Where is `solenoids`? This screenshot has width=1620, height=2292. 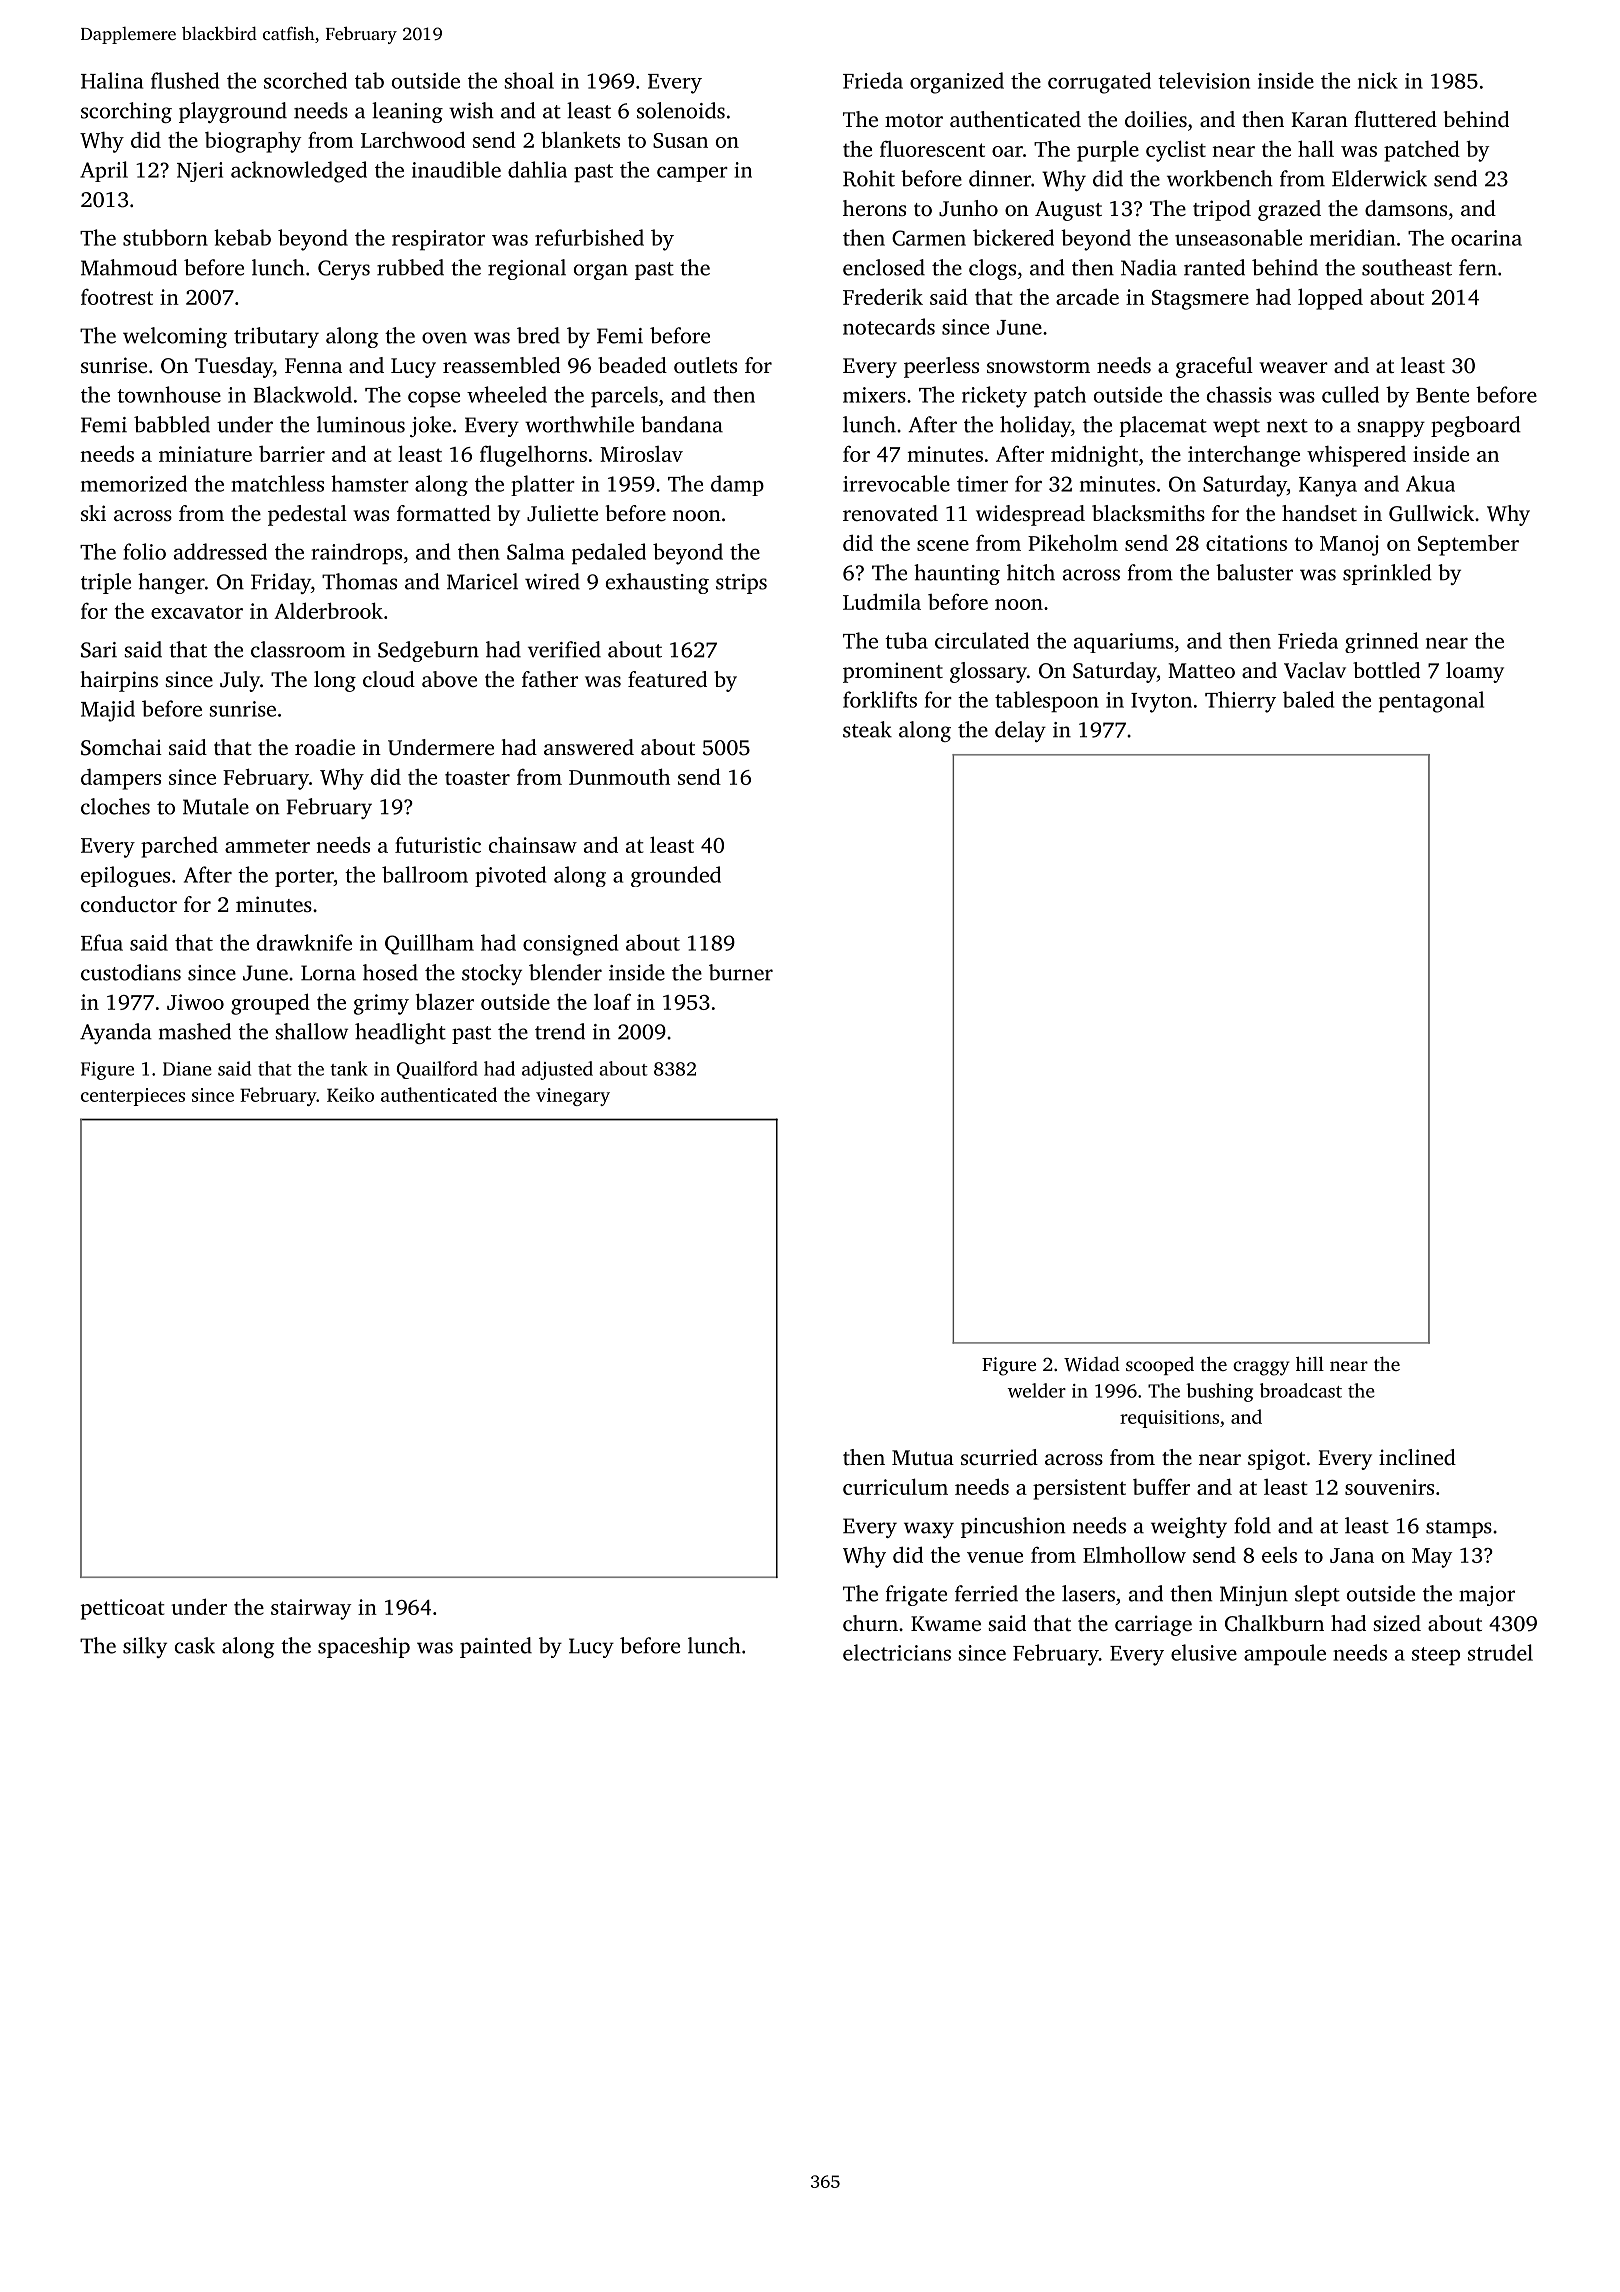 solenoids is located at coordinates (681, 110).
